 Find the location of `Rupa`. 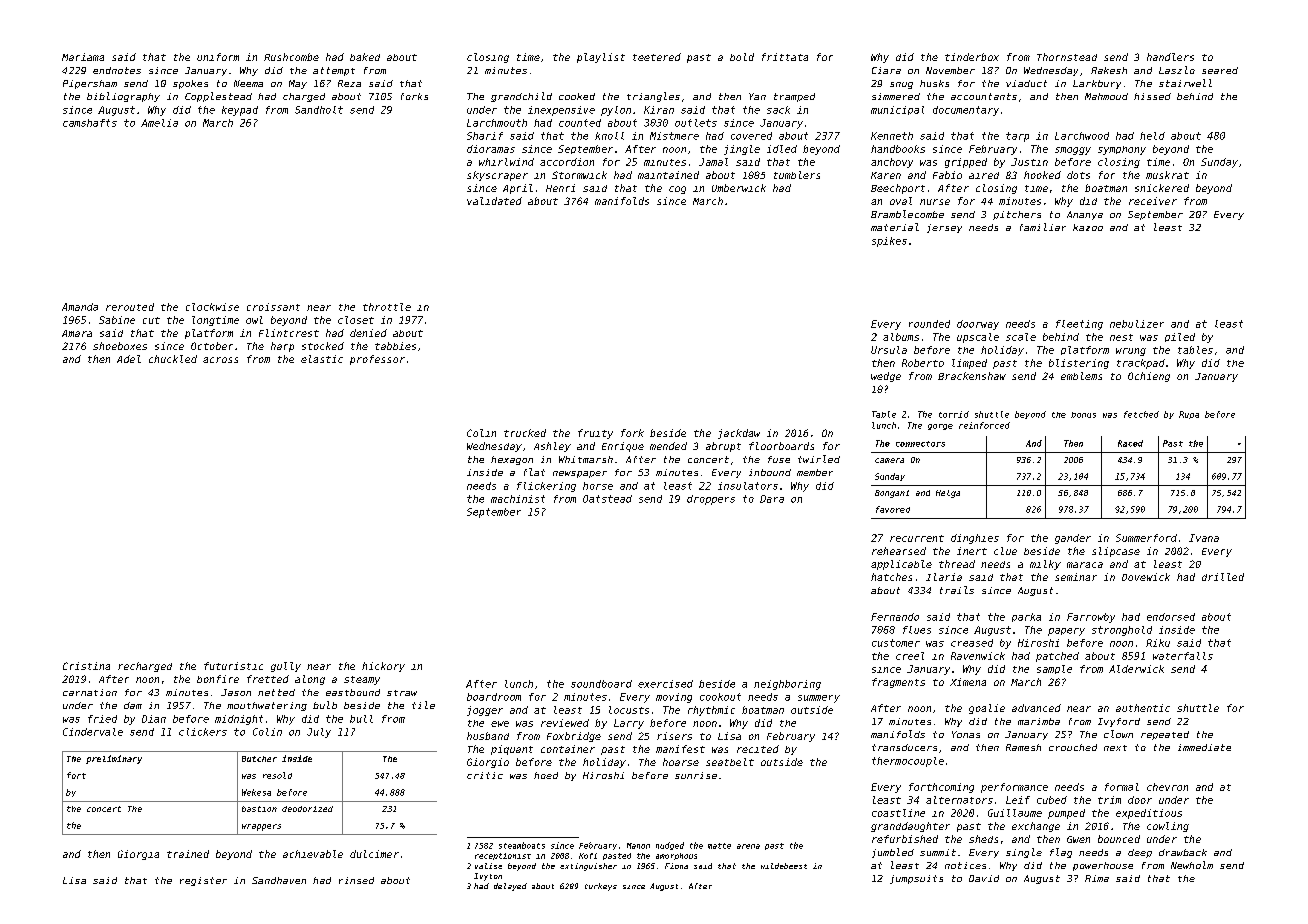

Rupa is located at coordinates (1189, 415).
